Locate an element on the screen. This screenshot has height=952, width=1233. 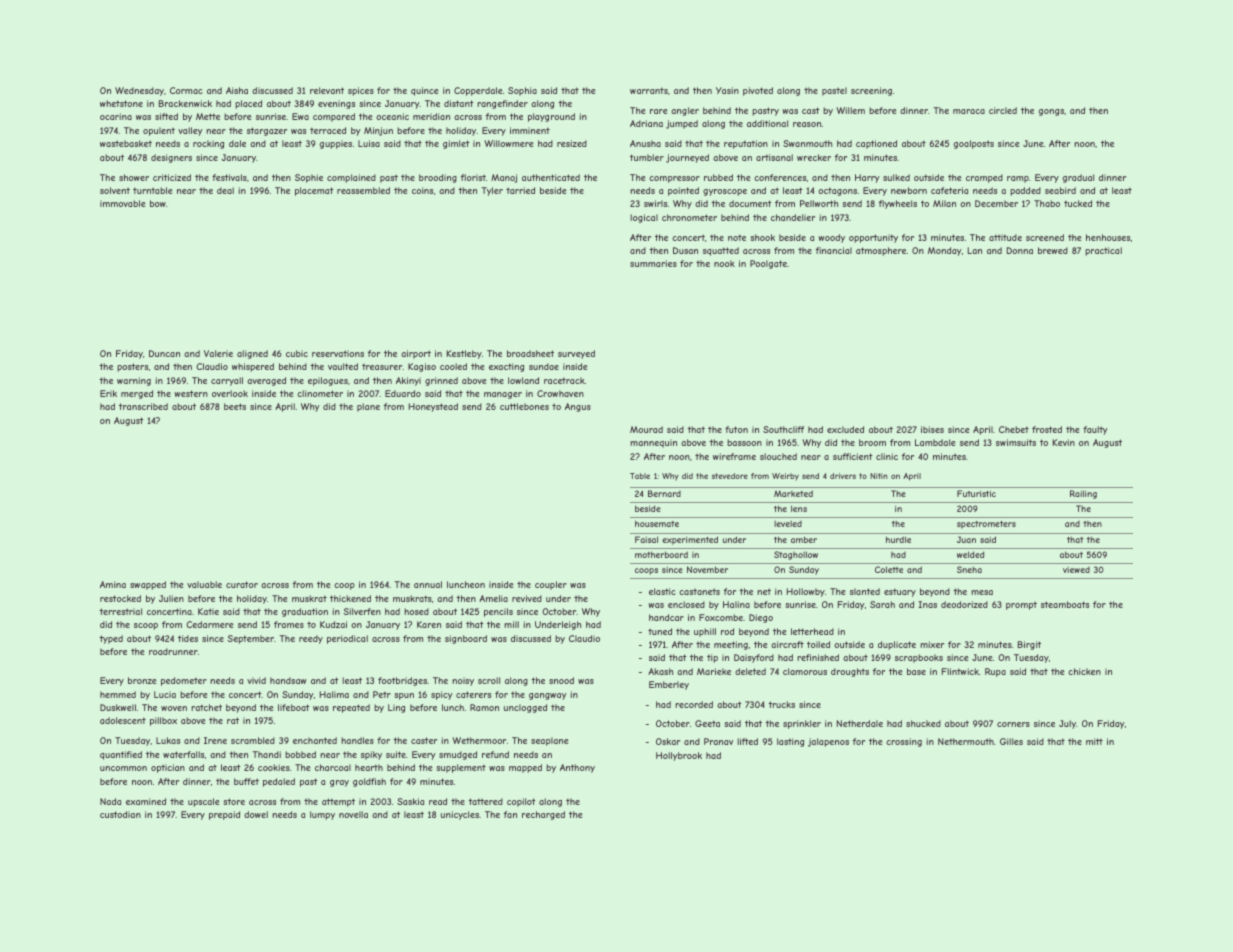
recharged is located at coordinates (543, 815).
